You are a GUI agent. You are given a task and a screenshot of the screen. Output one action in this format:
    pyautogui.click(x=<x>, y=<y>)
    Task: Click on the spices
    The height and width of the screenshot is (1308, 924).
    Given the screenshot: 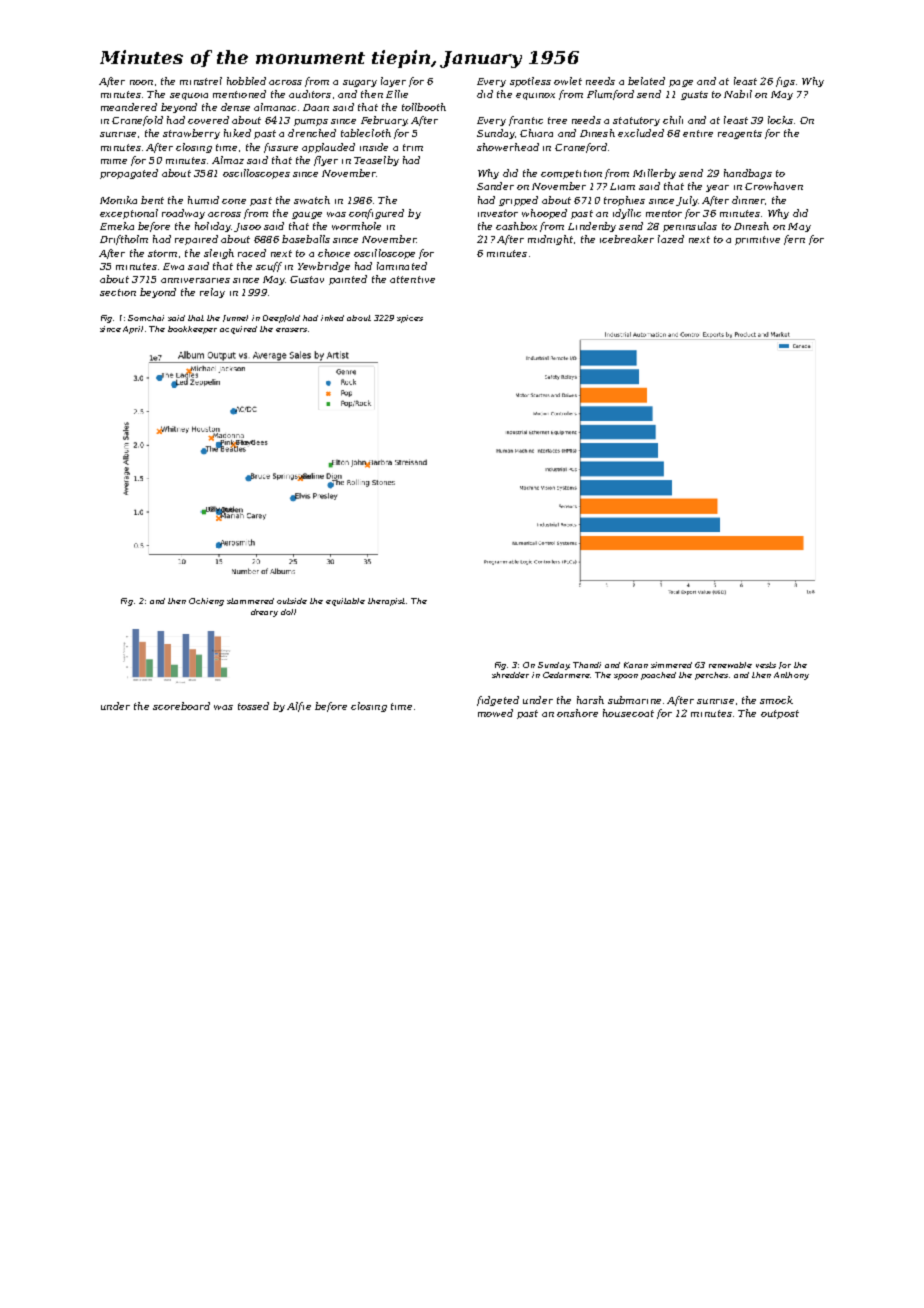 What is the action you would take?
    pyautogui.click(x=410, y=319)
